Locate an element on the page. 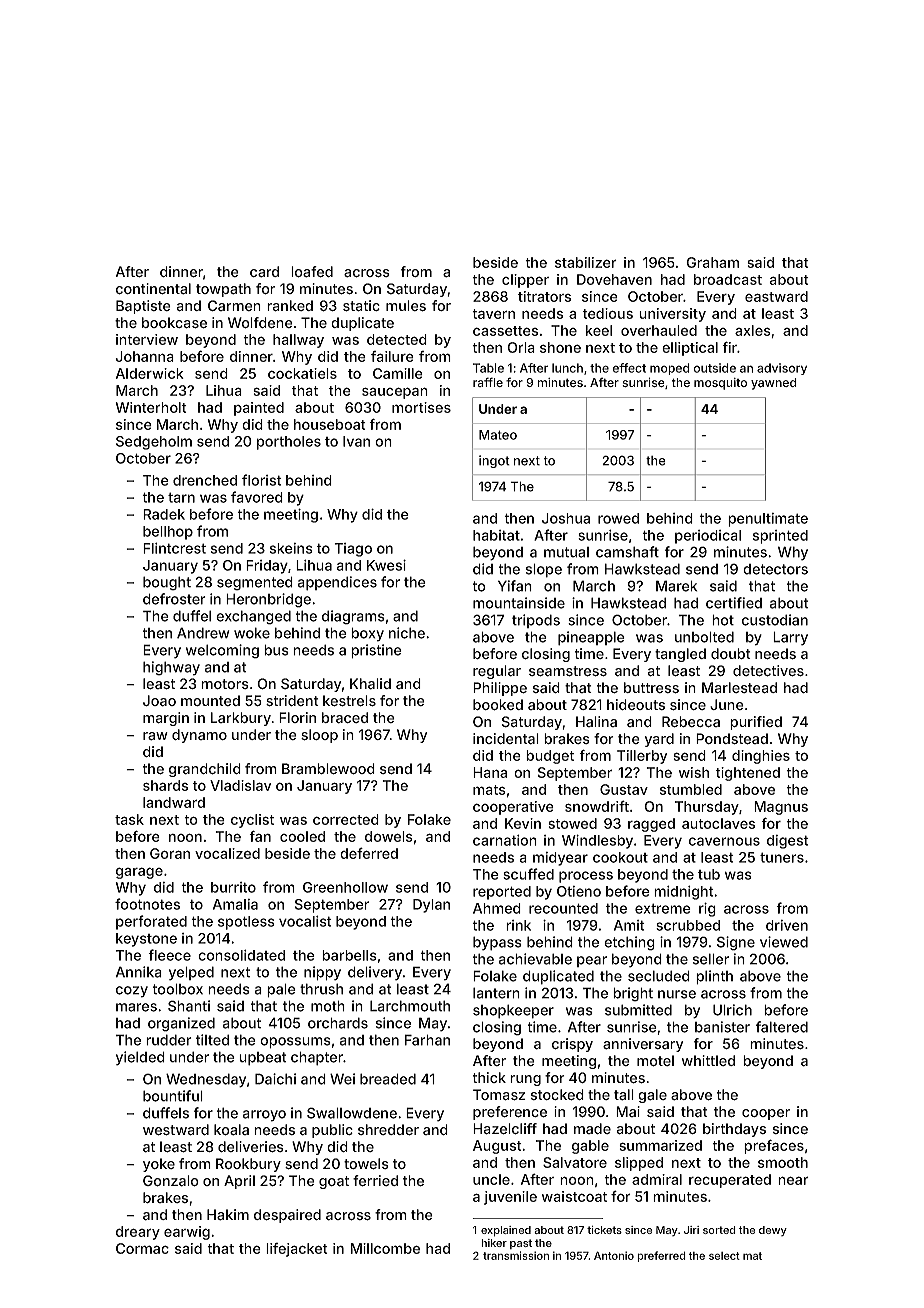 Image resolution: width=924 pixels, height=1308 pixels. midyear is located at coordinates (560, 859).
